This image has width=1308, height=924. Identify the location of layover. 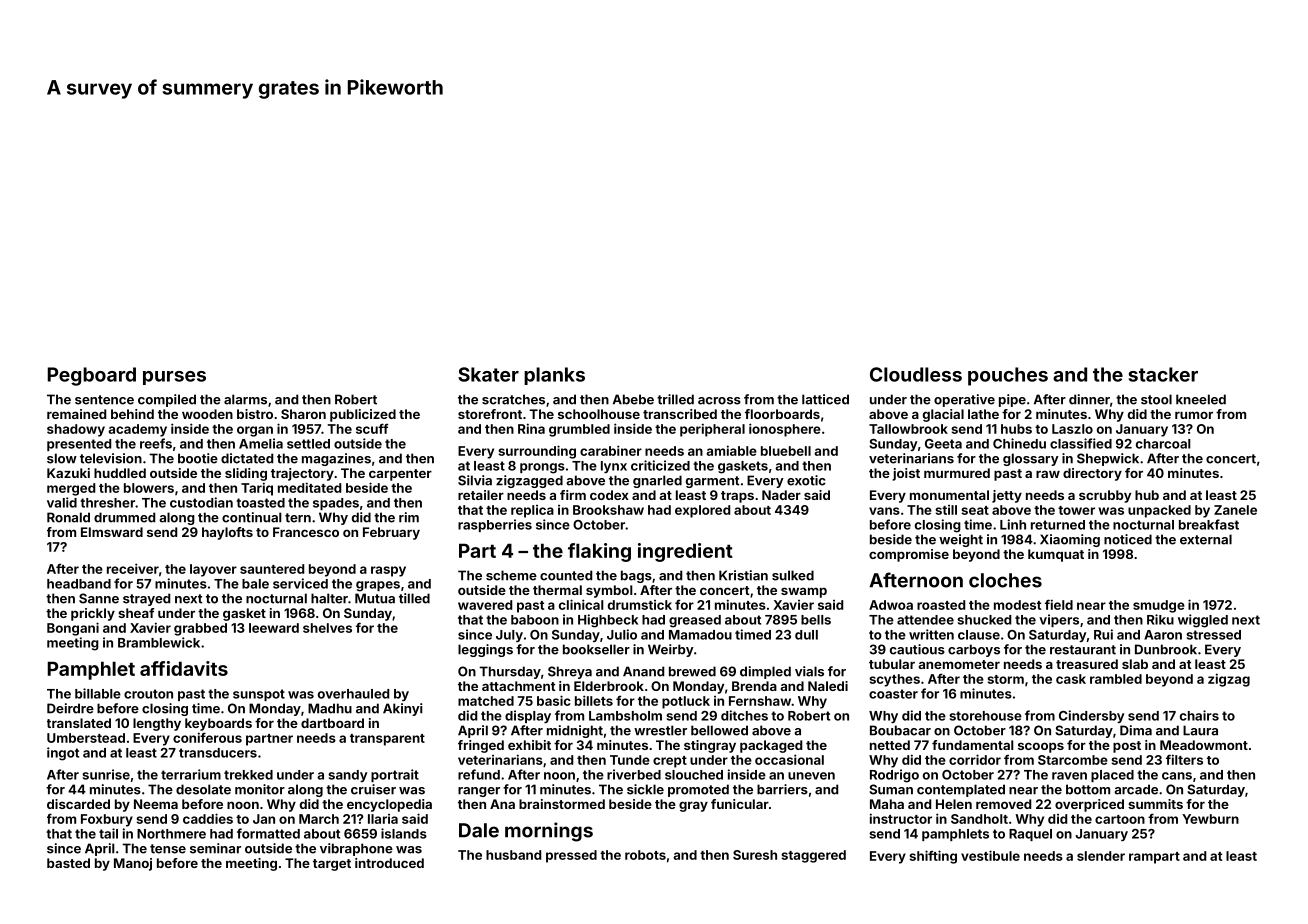
(213, 570).
